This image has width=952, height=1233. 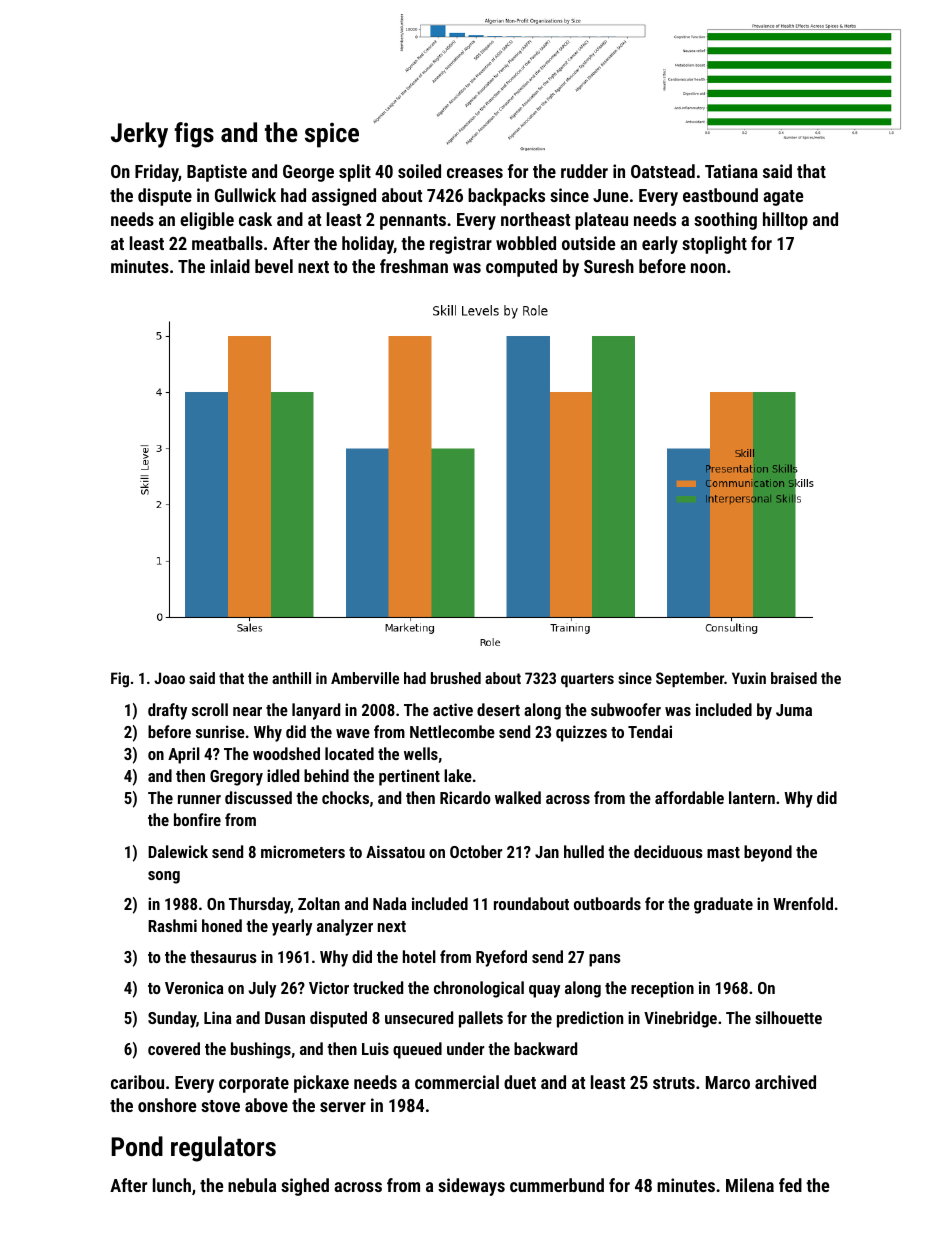 I want to click on Victor, so click(x=329, y=987).
